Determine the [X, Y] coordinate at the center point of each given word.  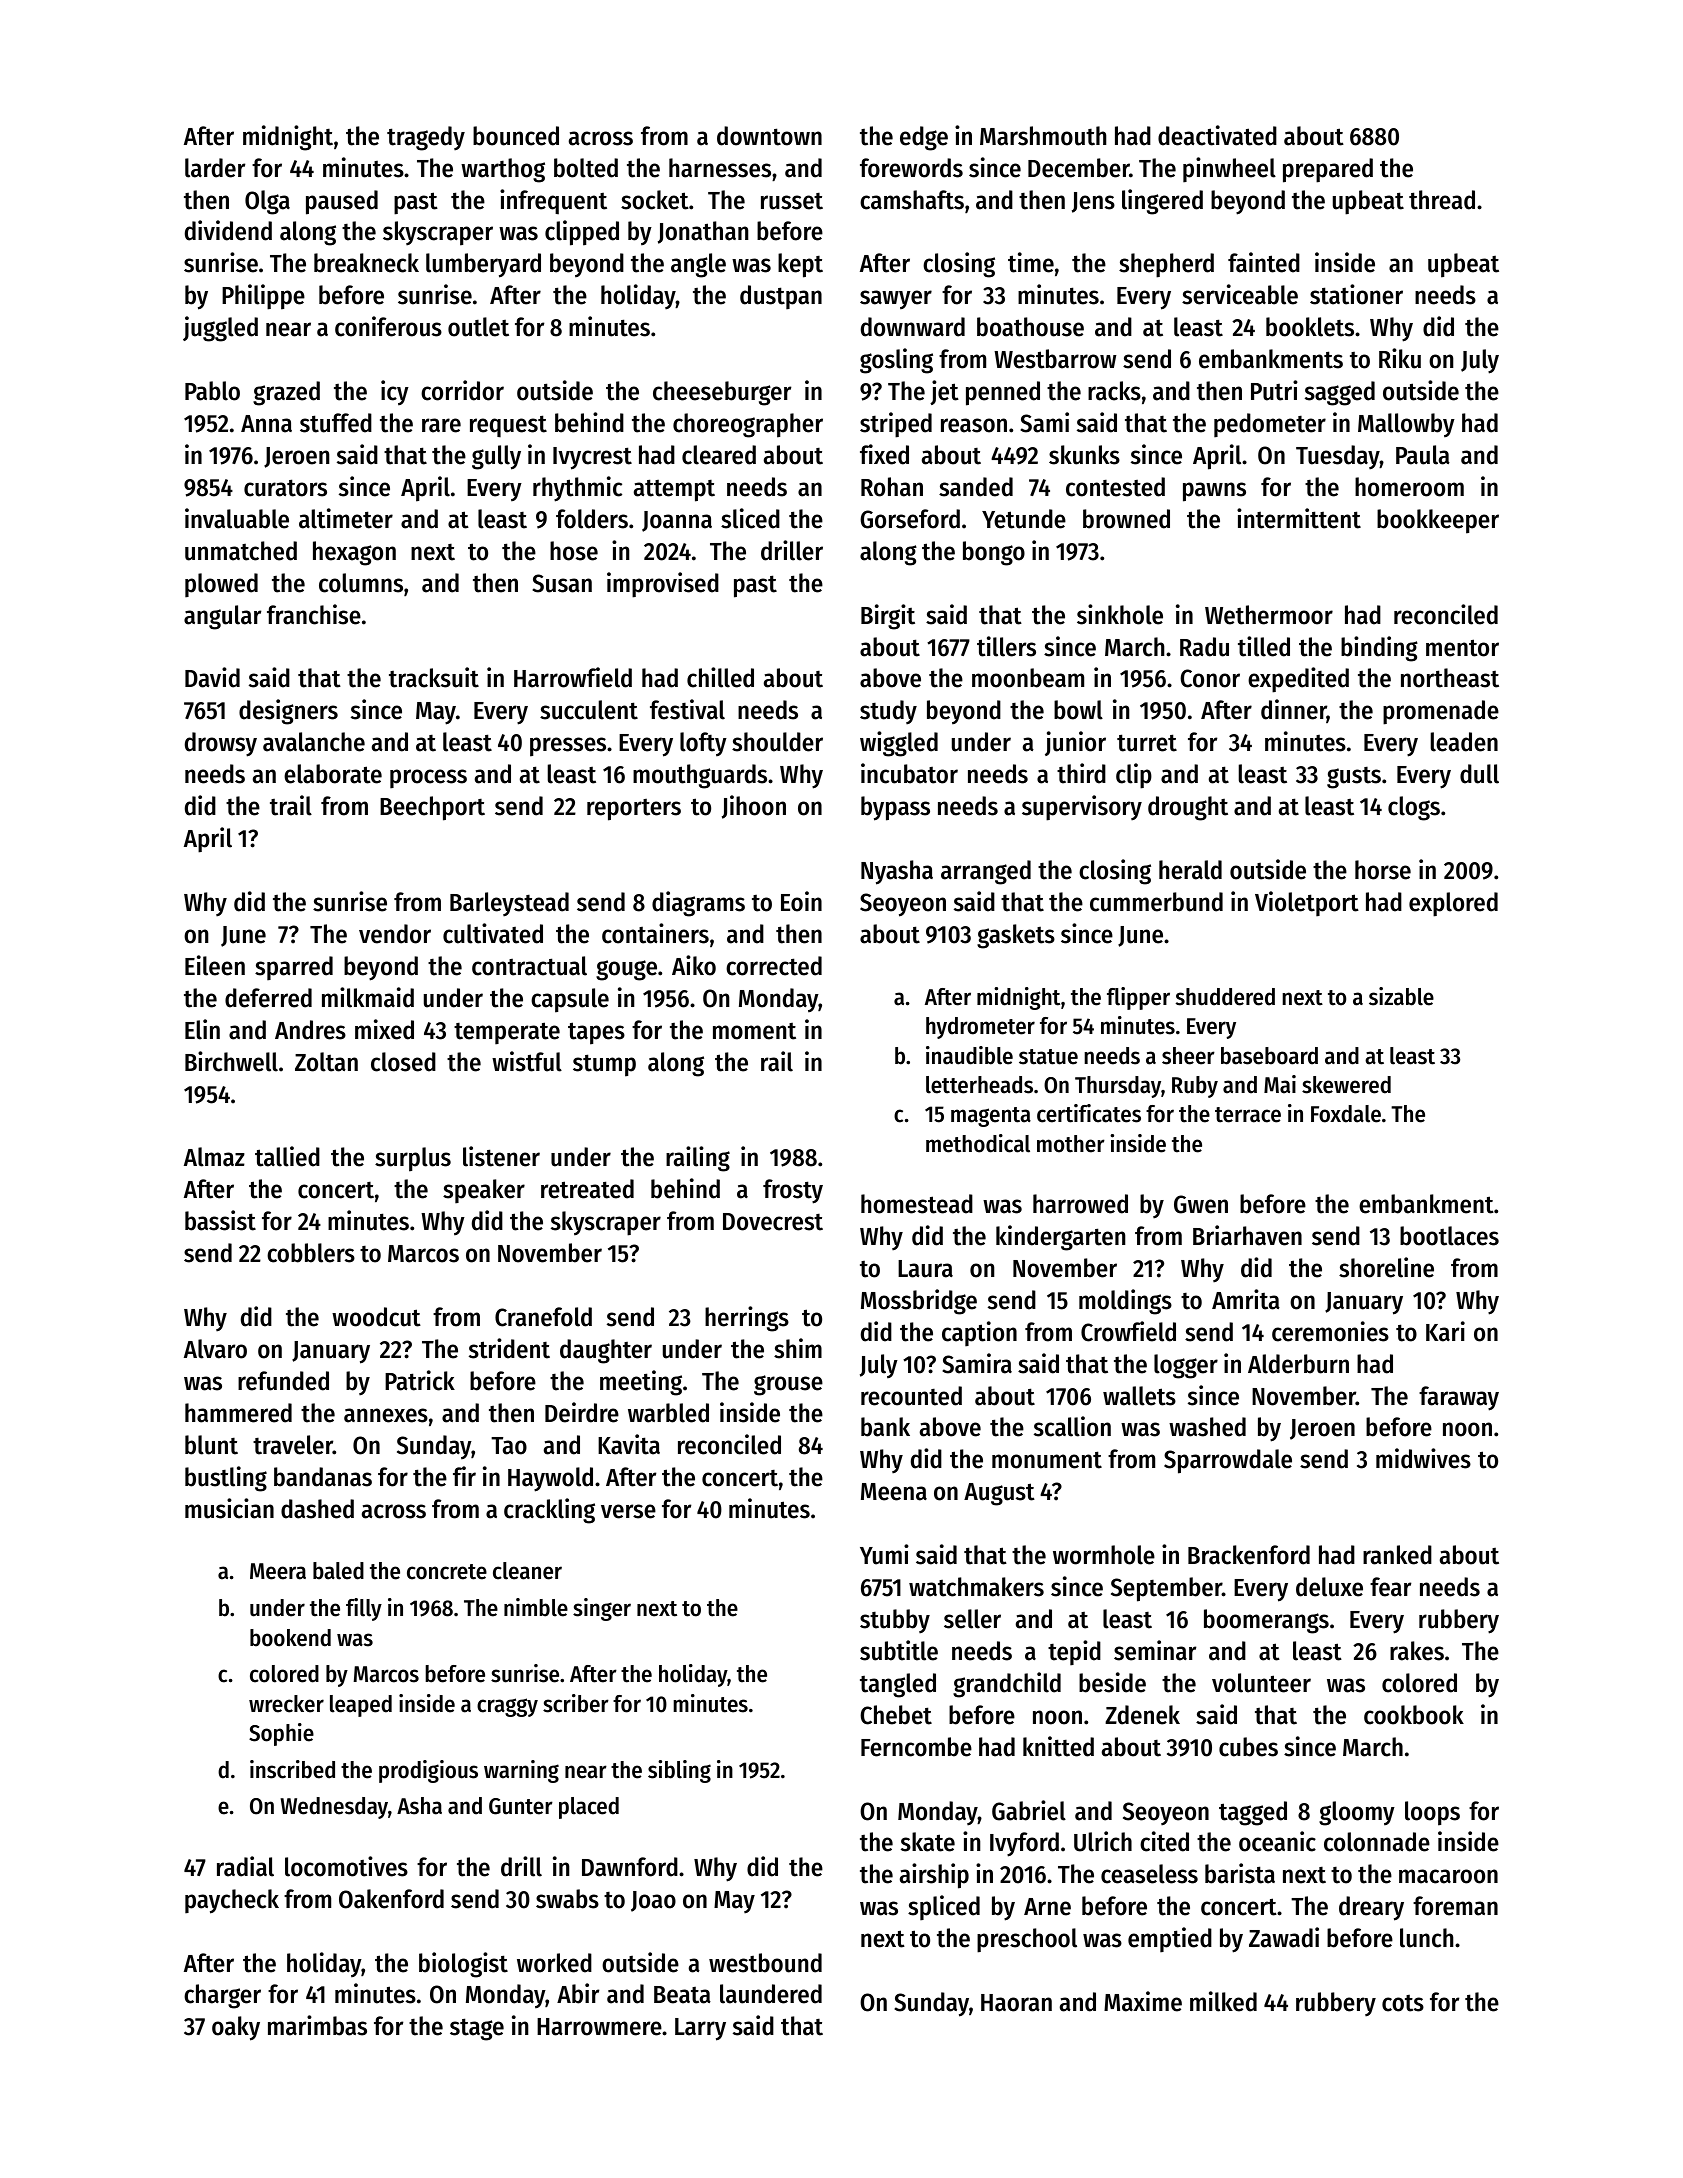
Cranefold [543, 1317]
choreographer [748, 425]
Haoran [1016, 2003]
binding [1379, 649]
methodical [978, 1143]
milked [1223, 2001]
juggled [220, 329]
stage [477, 2029]
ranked [1397, 1555]
